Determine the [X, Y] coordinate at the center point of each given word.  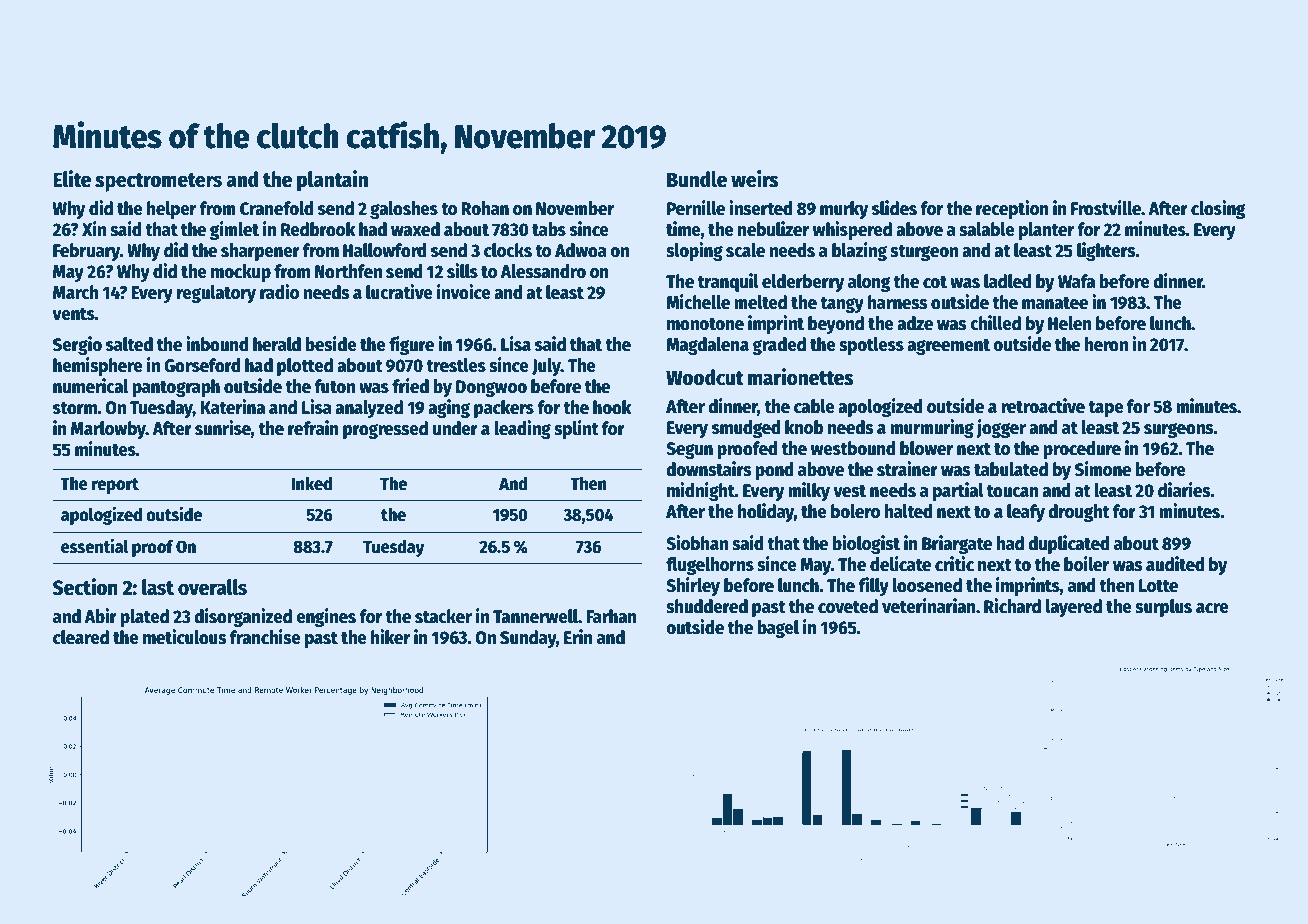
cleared [81, 637]
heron [1106, 344]
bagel [778, 629]
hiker [390, 637]
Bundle [697, 179]
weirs [755, 179]
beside [331, 344]
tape [1106, 409]
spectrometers [158, 182]
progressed [385, 430]
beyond [836, 325]
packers [504, 409]
